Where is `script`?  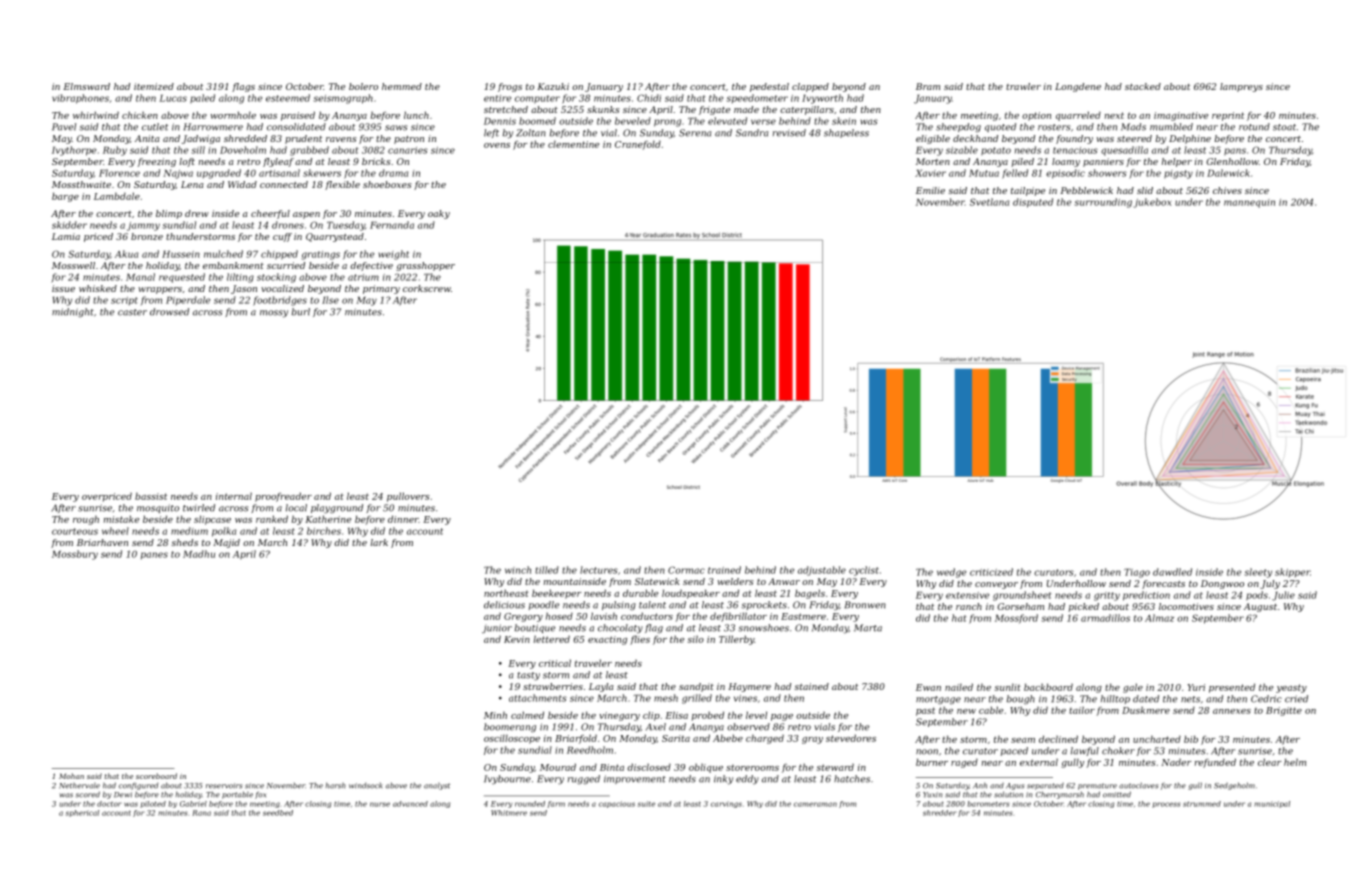
script is located at coordinates (124, 301).
